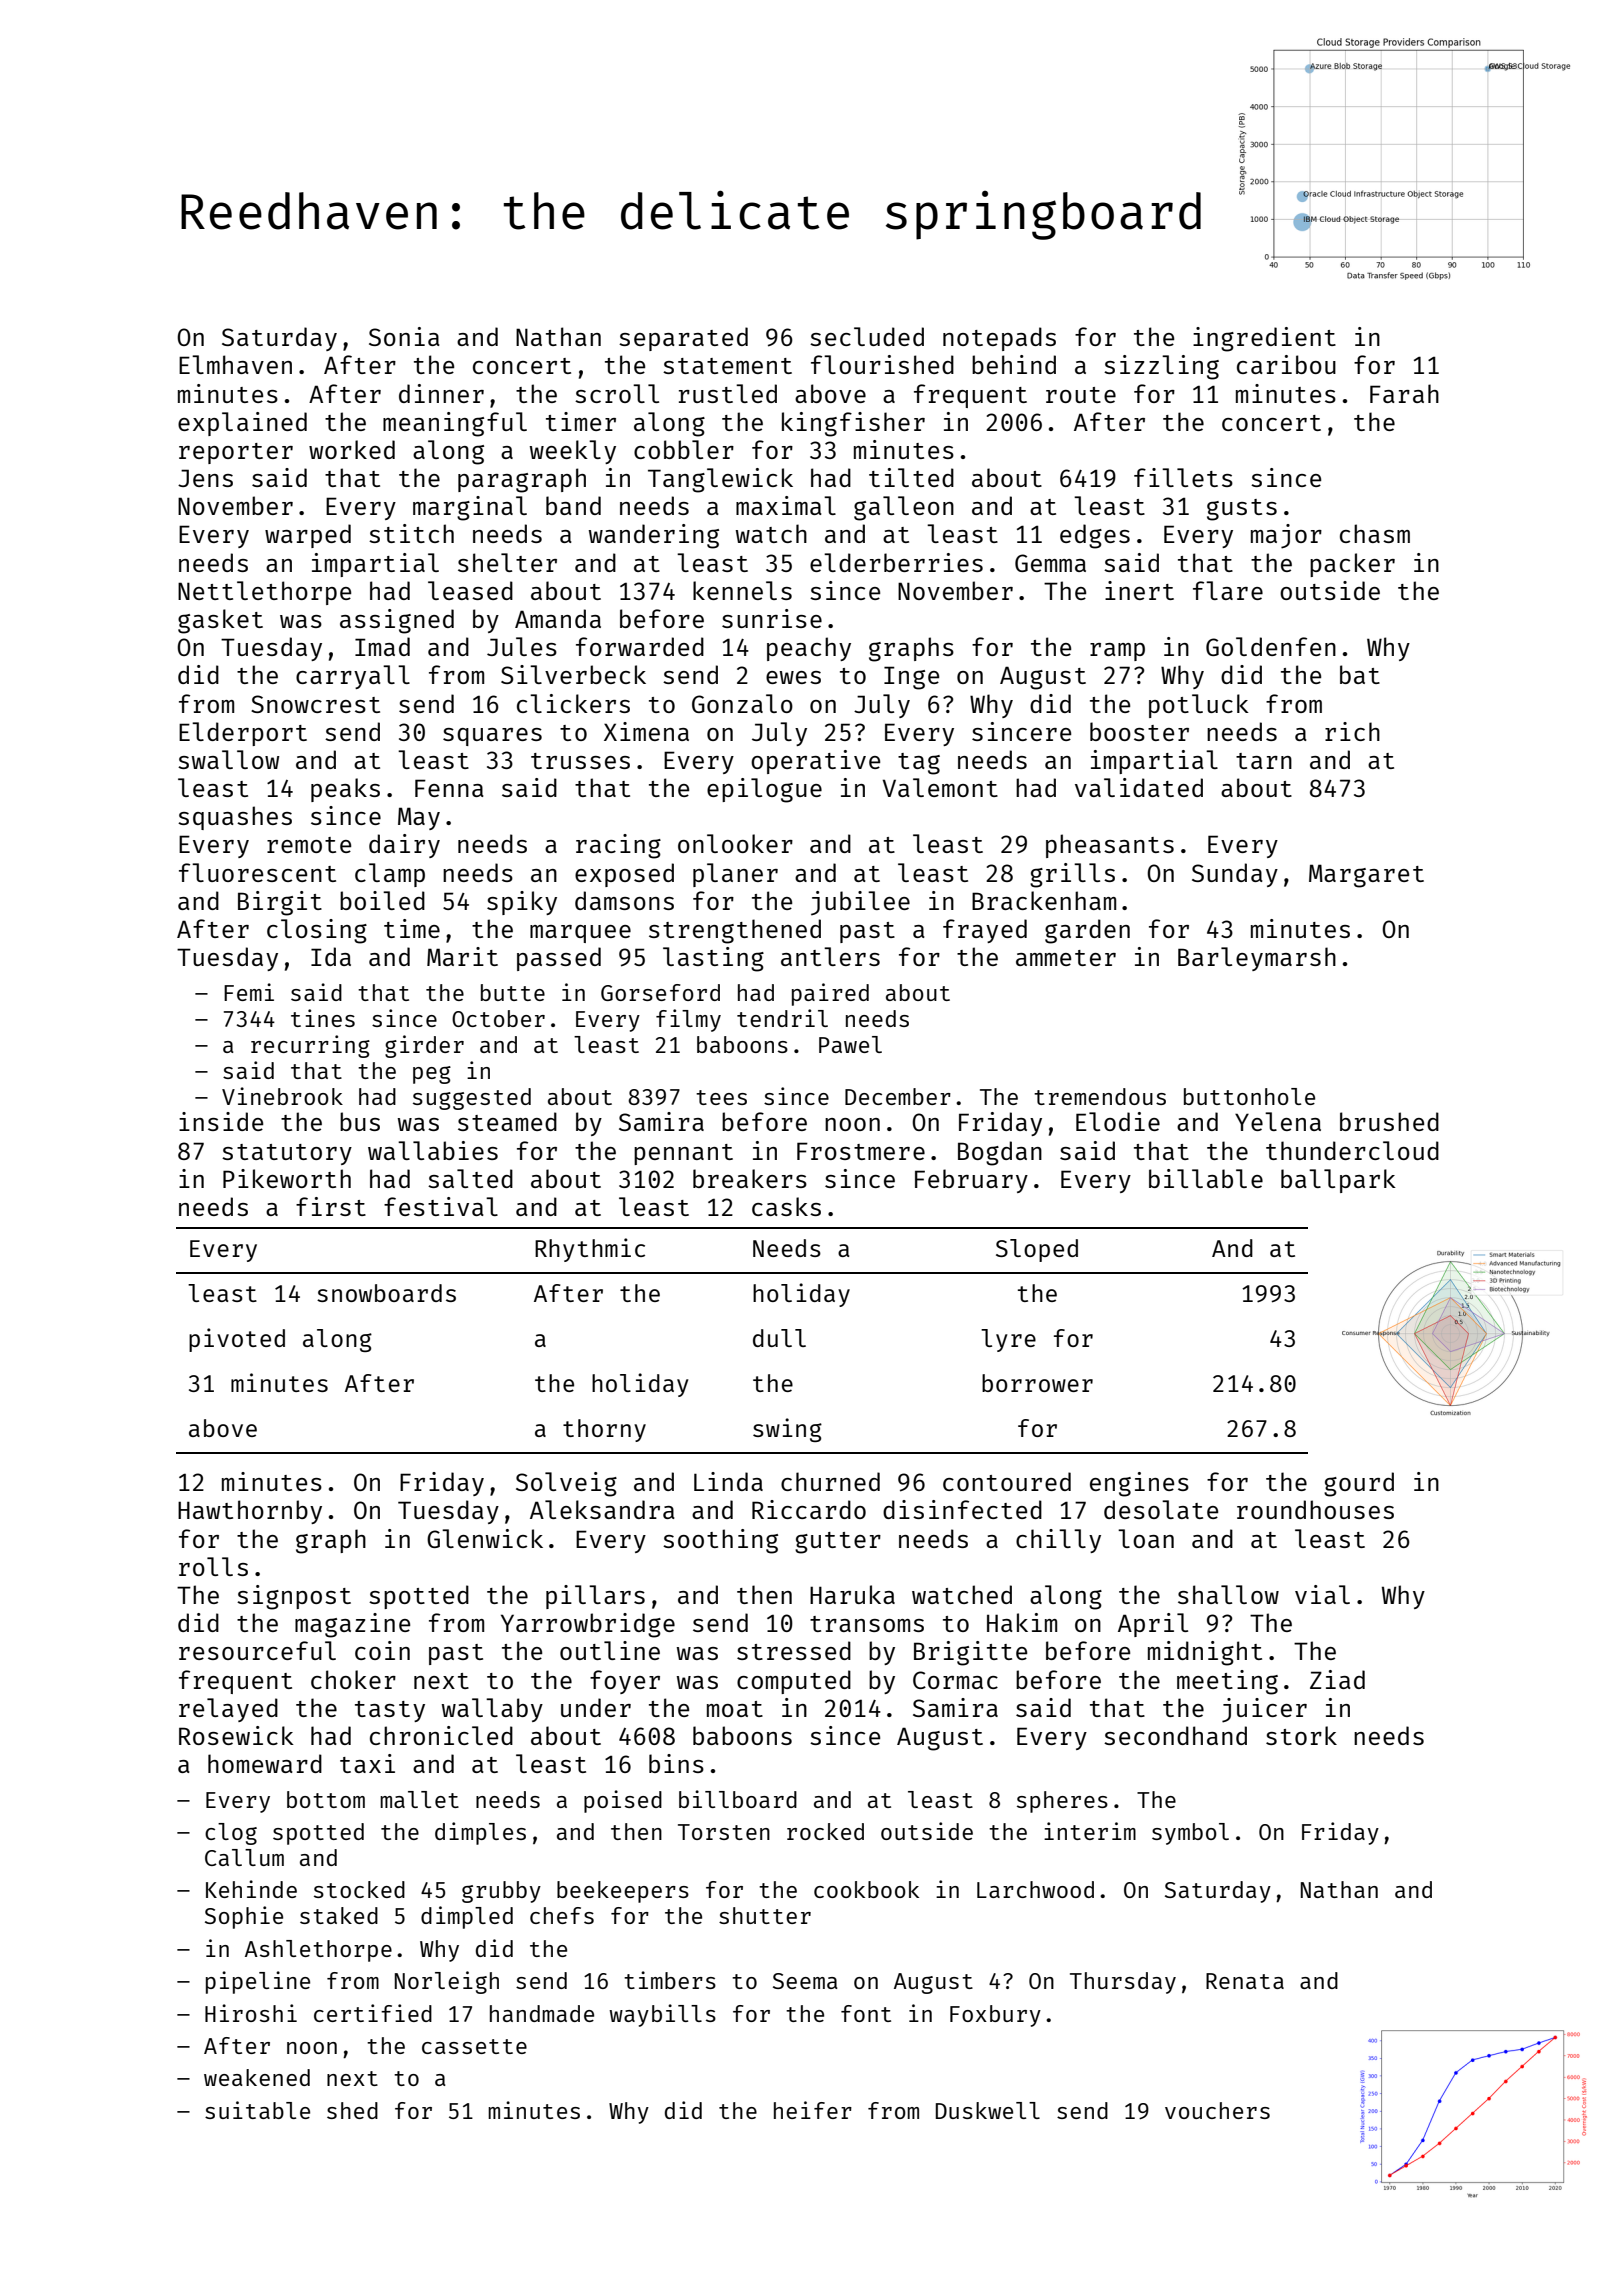  What do you see at coordinates (604, 1430) in the document?
I see `thorny` at bounding box center [604, 1430].
